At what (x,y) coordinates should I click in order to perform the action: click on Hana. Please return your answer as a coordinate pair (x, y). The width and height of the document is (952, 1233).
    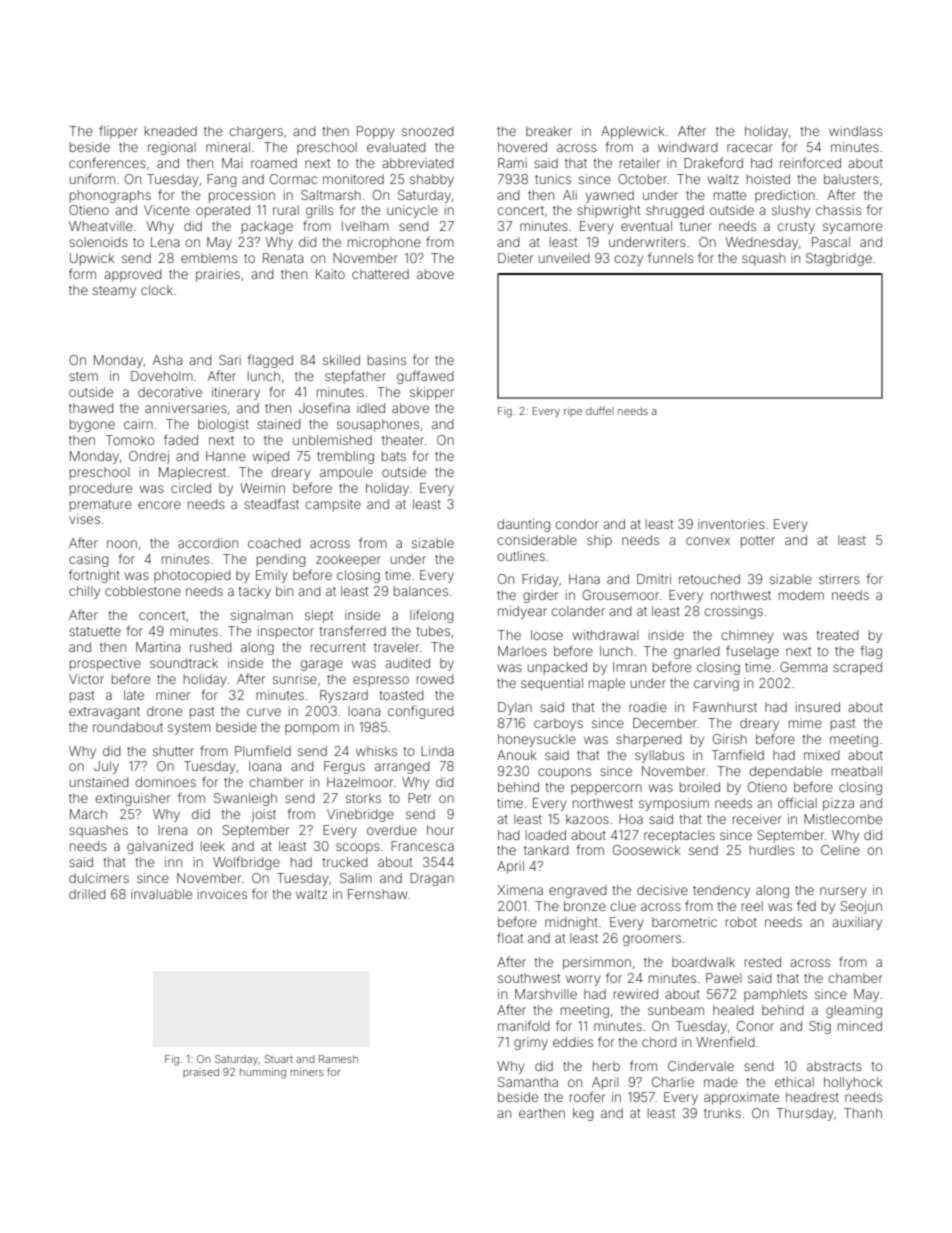
    Looking at the image, I should click on (584, 579).
